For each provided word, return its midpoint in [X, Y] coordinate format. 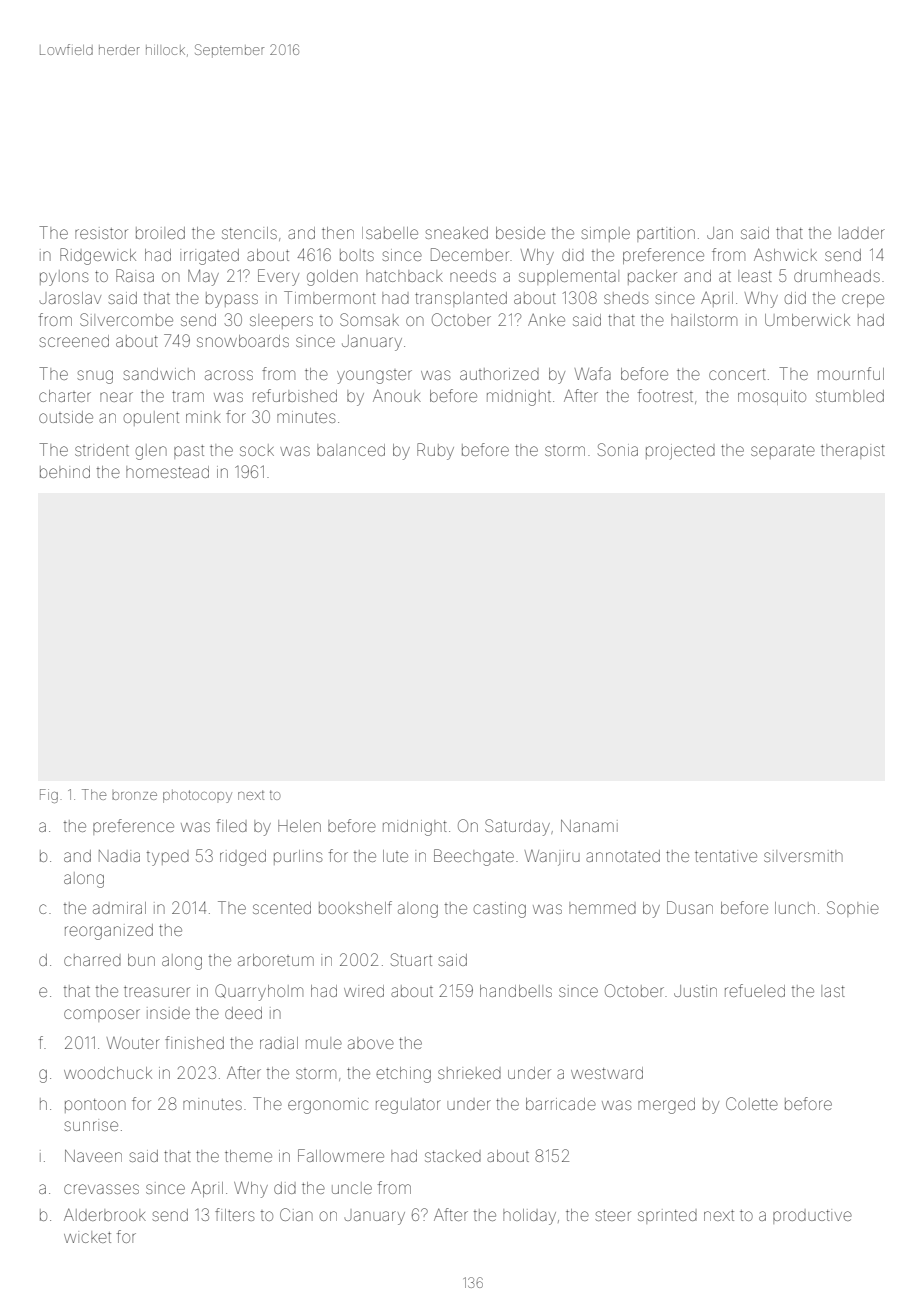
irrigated [209, 257]
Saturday [517, 827]
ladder [862, 233]
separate [783, 452]
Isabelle [390, 233]
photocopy [197, 796]
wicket [87, 1237]
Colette [752, 1103]
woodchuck [108, 1073]
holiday [529, 1217]
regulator [408, 1106]
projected [680, 452]
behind [65, 472]
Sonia [618, 449]
